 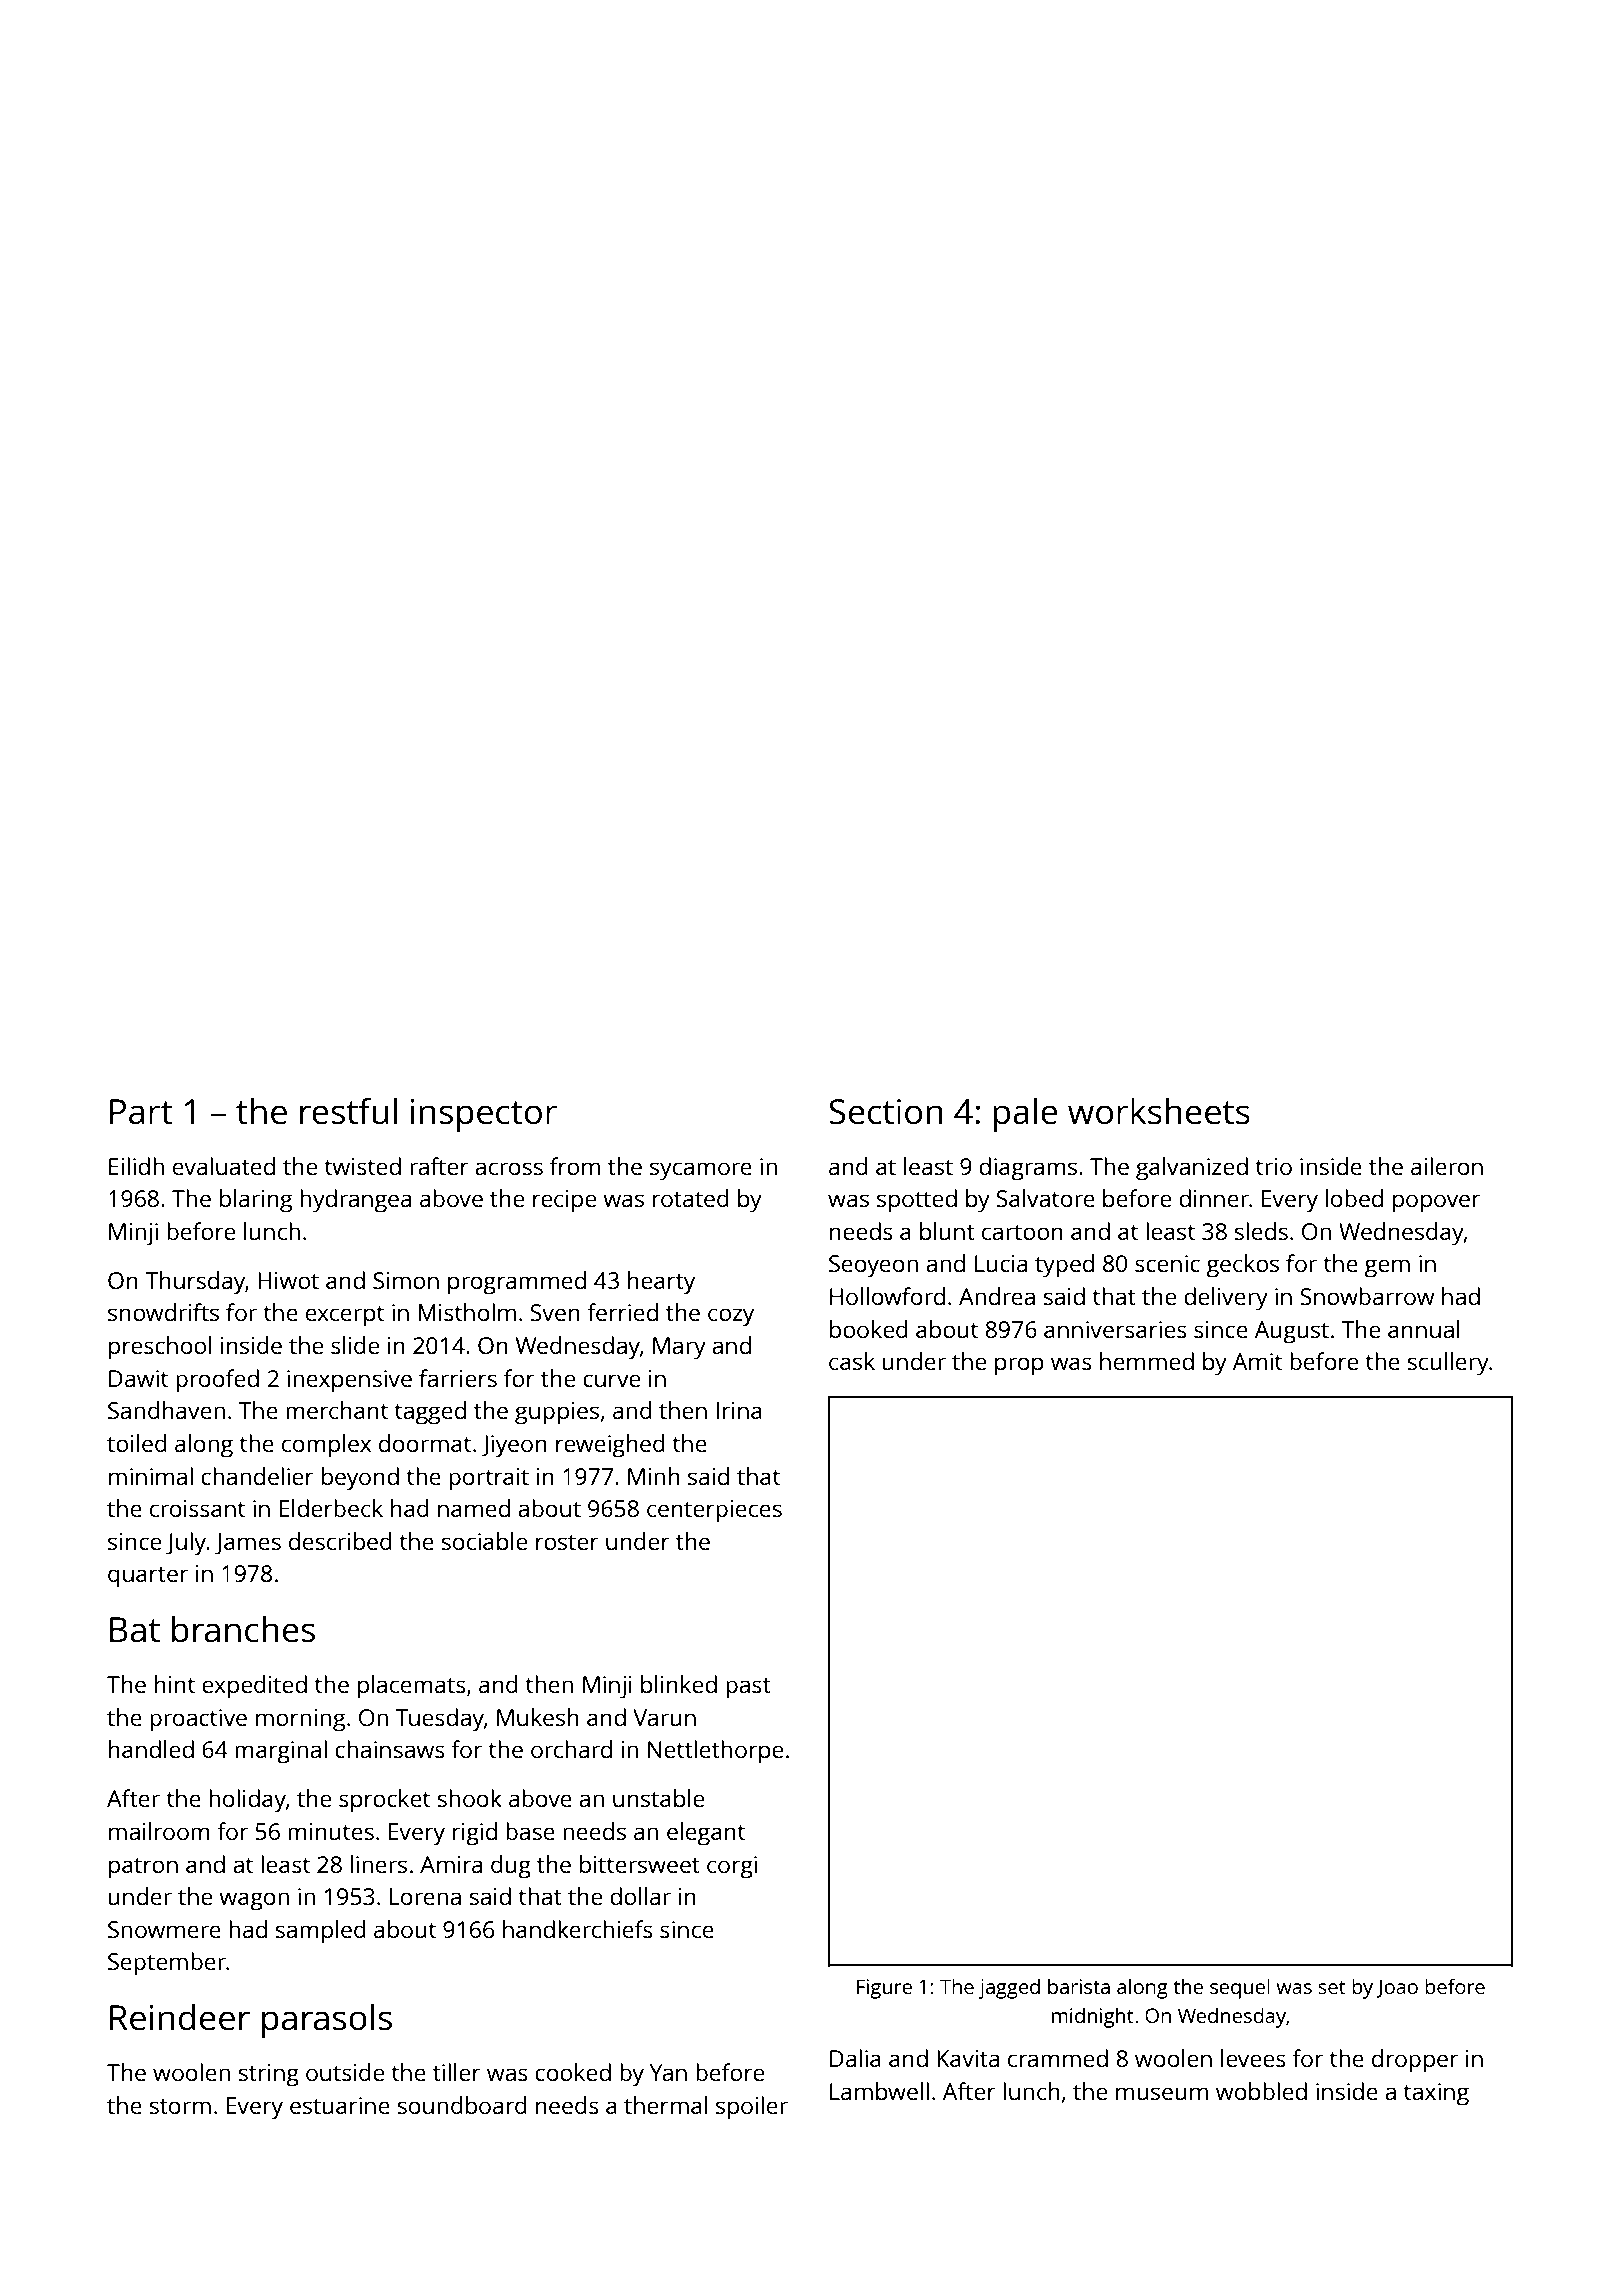 I want to click on storm, so click(x=180, y=2106).
